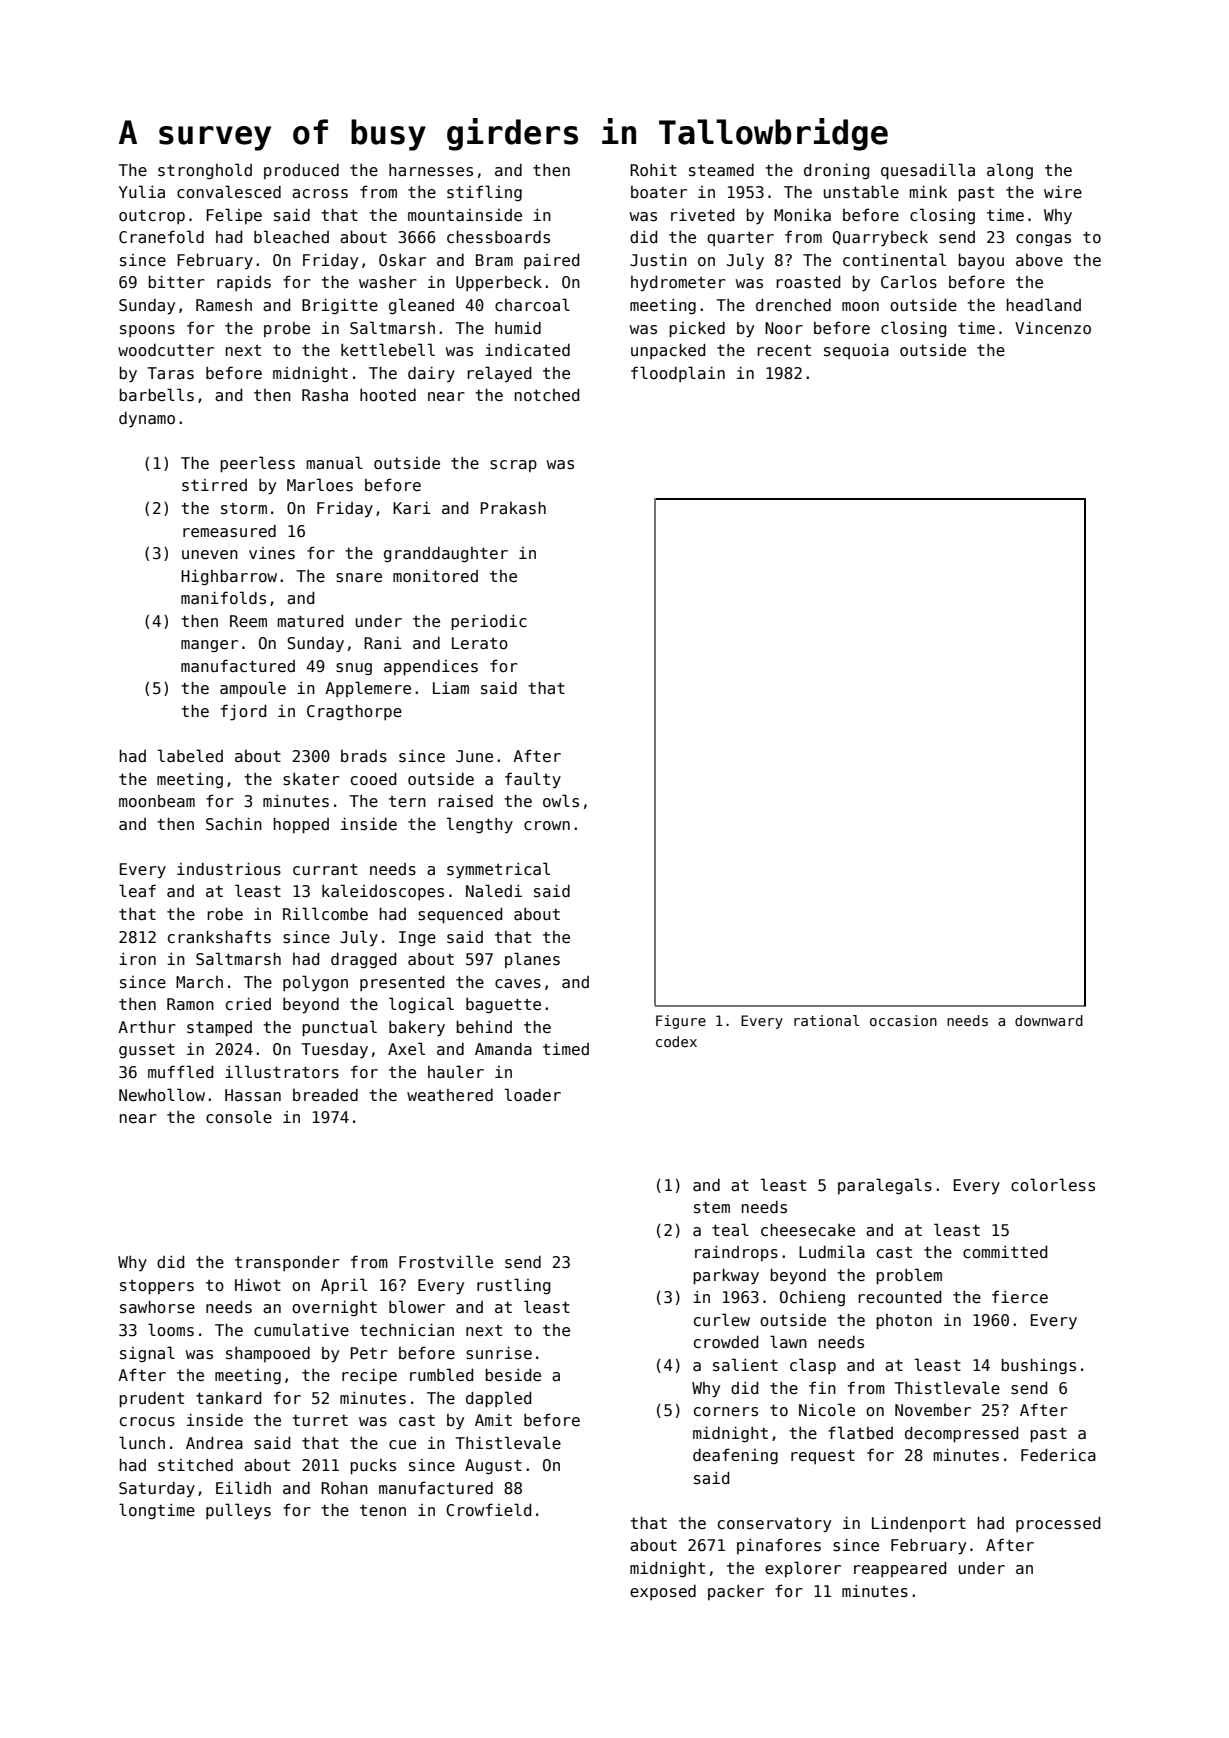 The height and width of the image is (1738, 1229). I want to click on tenon, so click(383, 1510).
